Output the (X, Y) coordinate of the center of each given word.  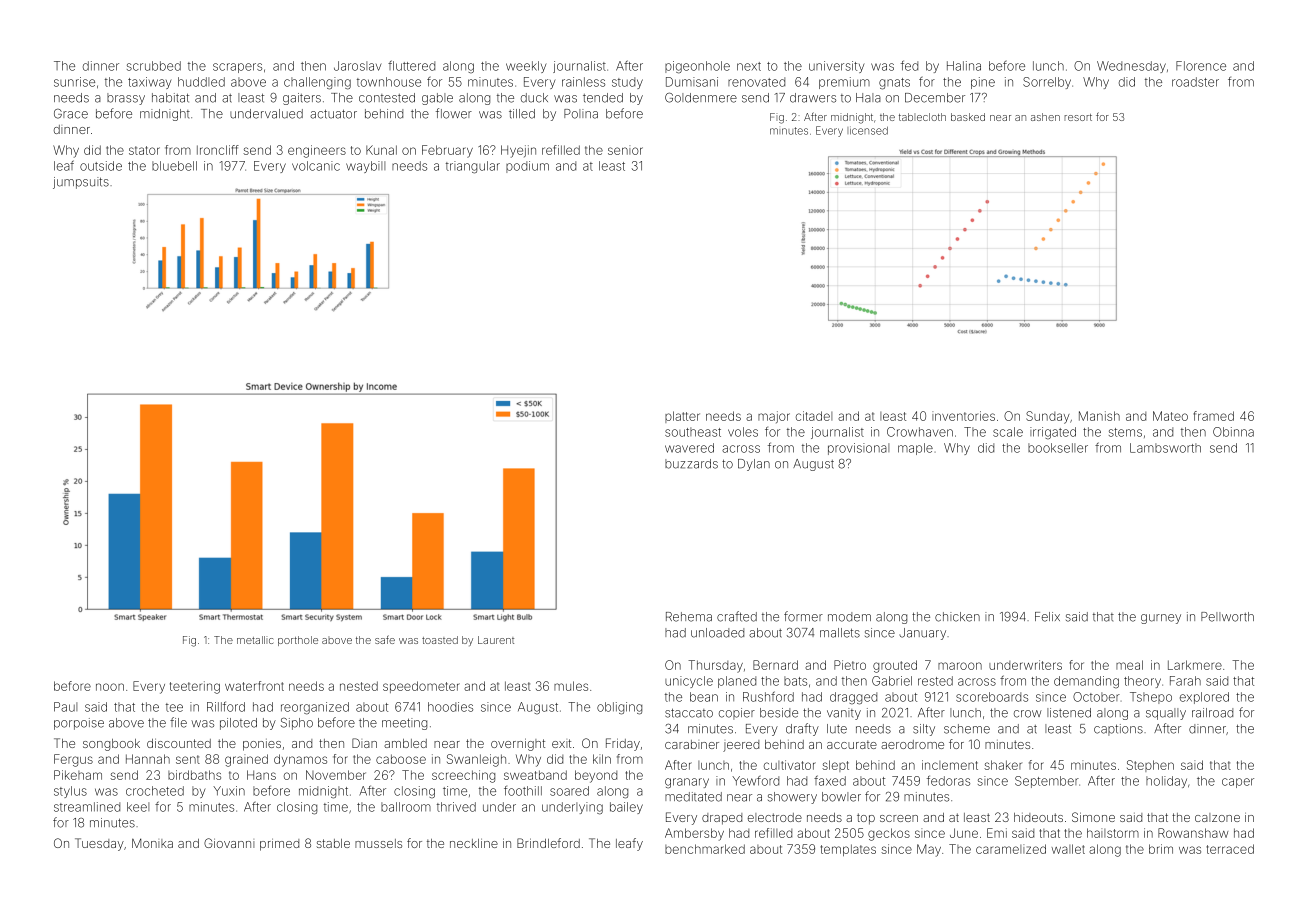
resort (1078, 117)
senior (625, 150)
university (837, 67)
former (803, 616)
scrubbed (154, 66)
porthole (298, 641)
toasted (440, 640)
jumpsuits (81, 183)
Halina (964, 66)
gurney (1161, 619)
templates (848, 850)
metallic (255, 640)
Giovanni (229, 843)
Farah (1185, 681)
